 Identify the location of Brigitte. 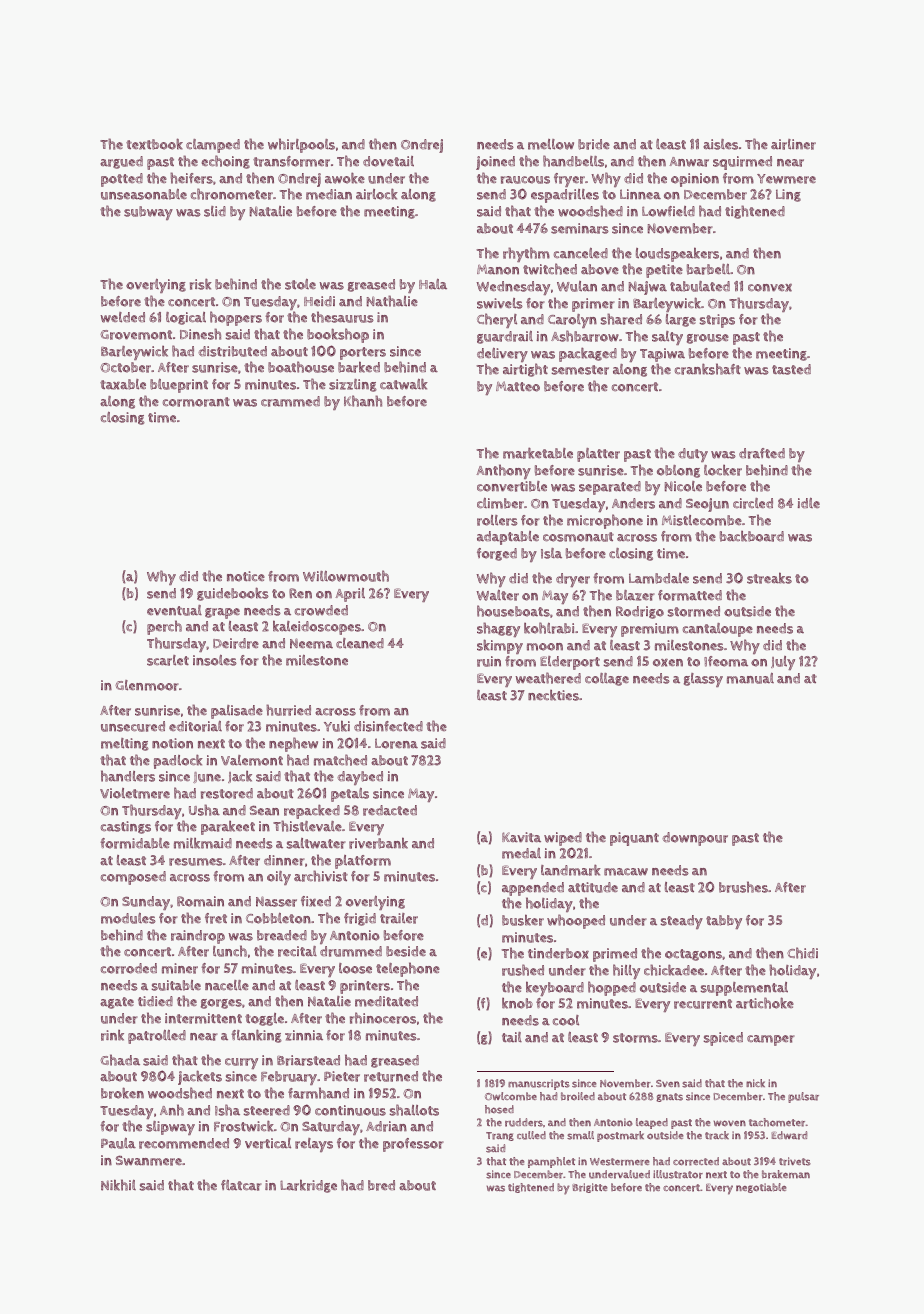
(590, 1188).
